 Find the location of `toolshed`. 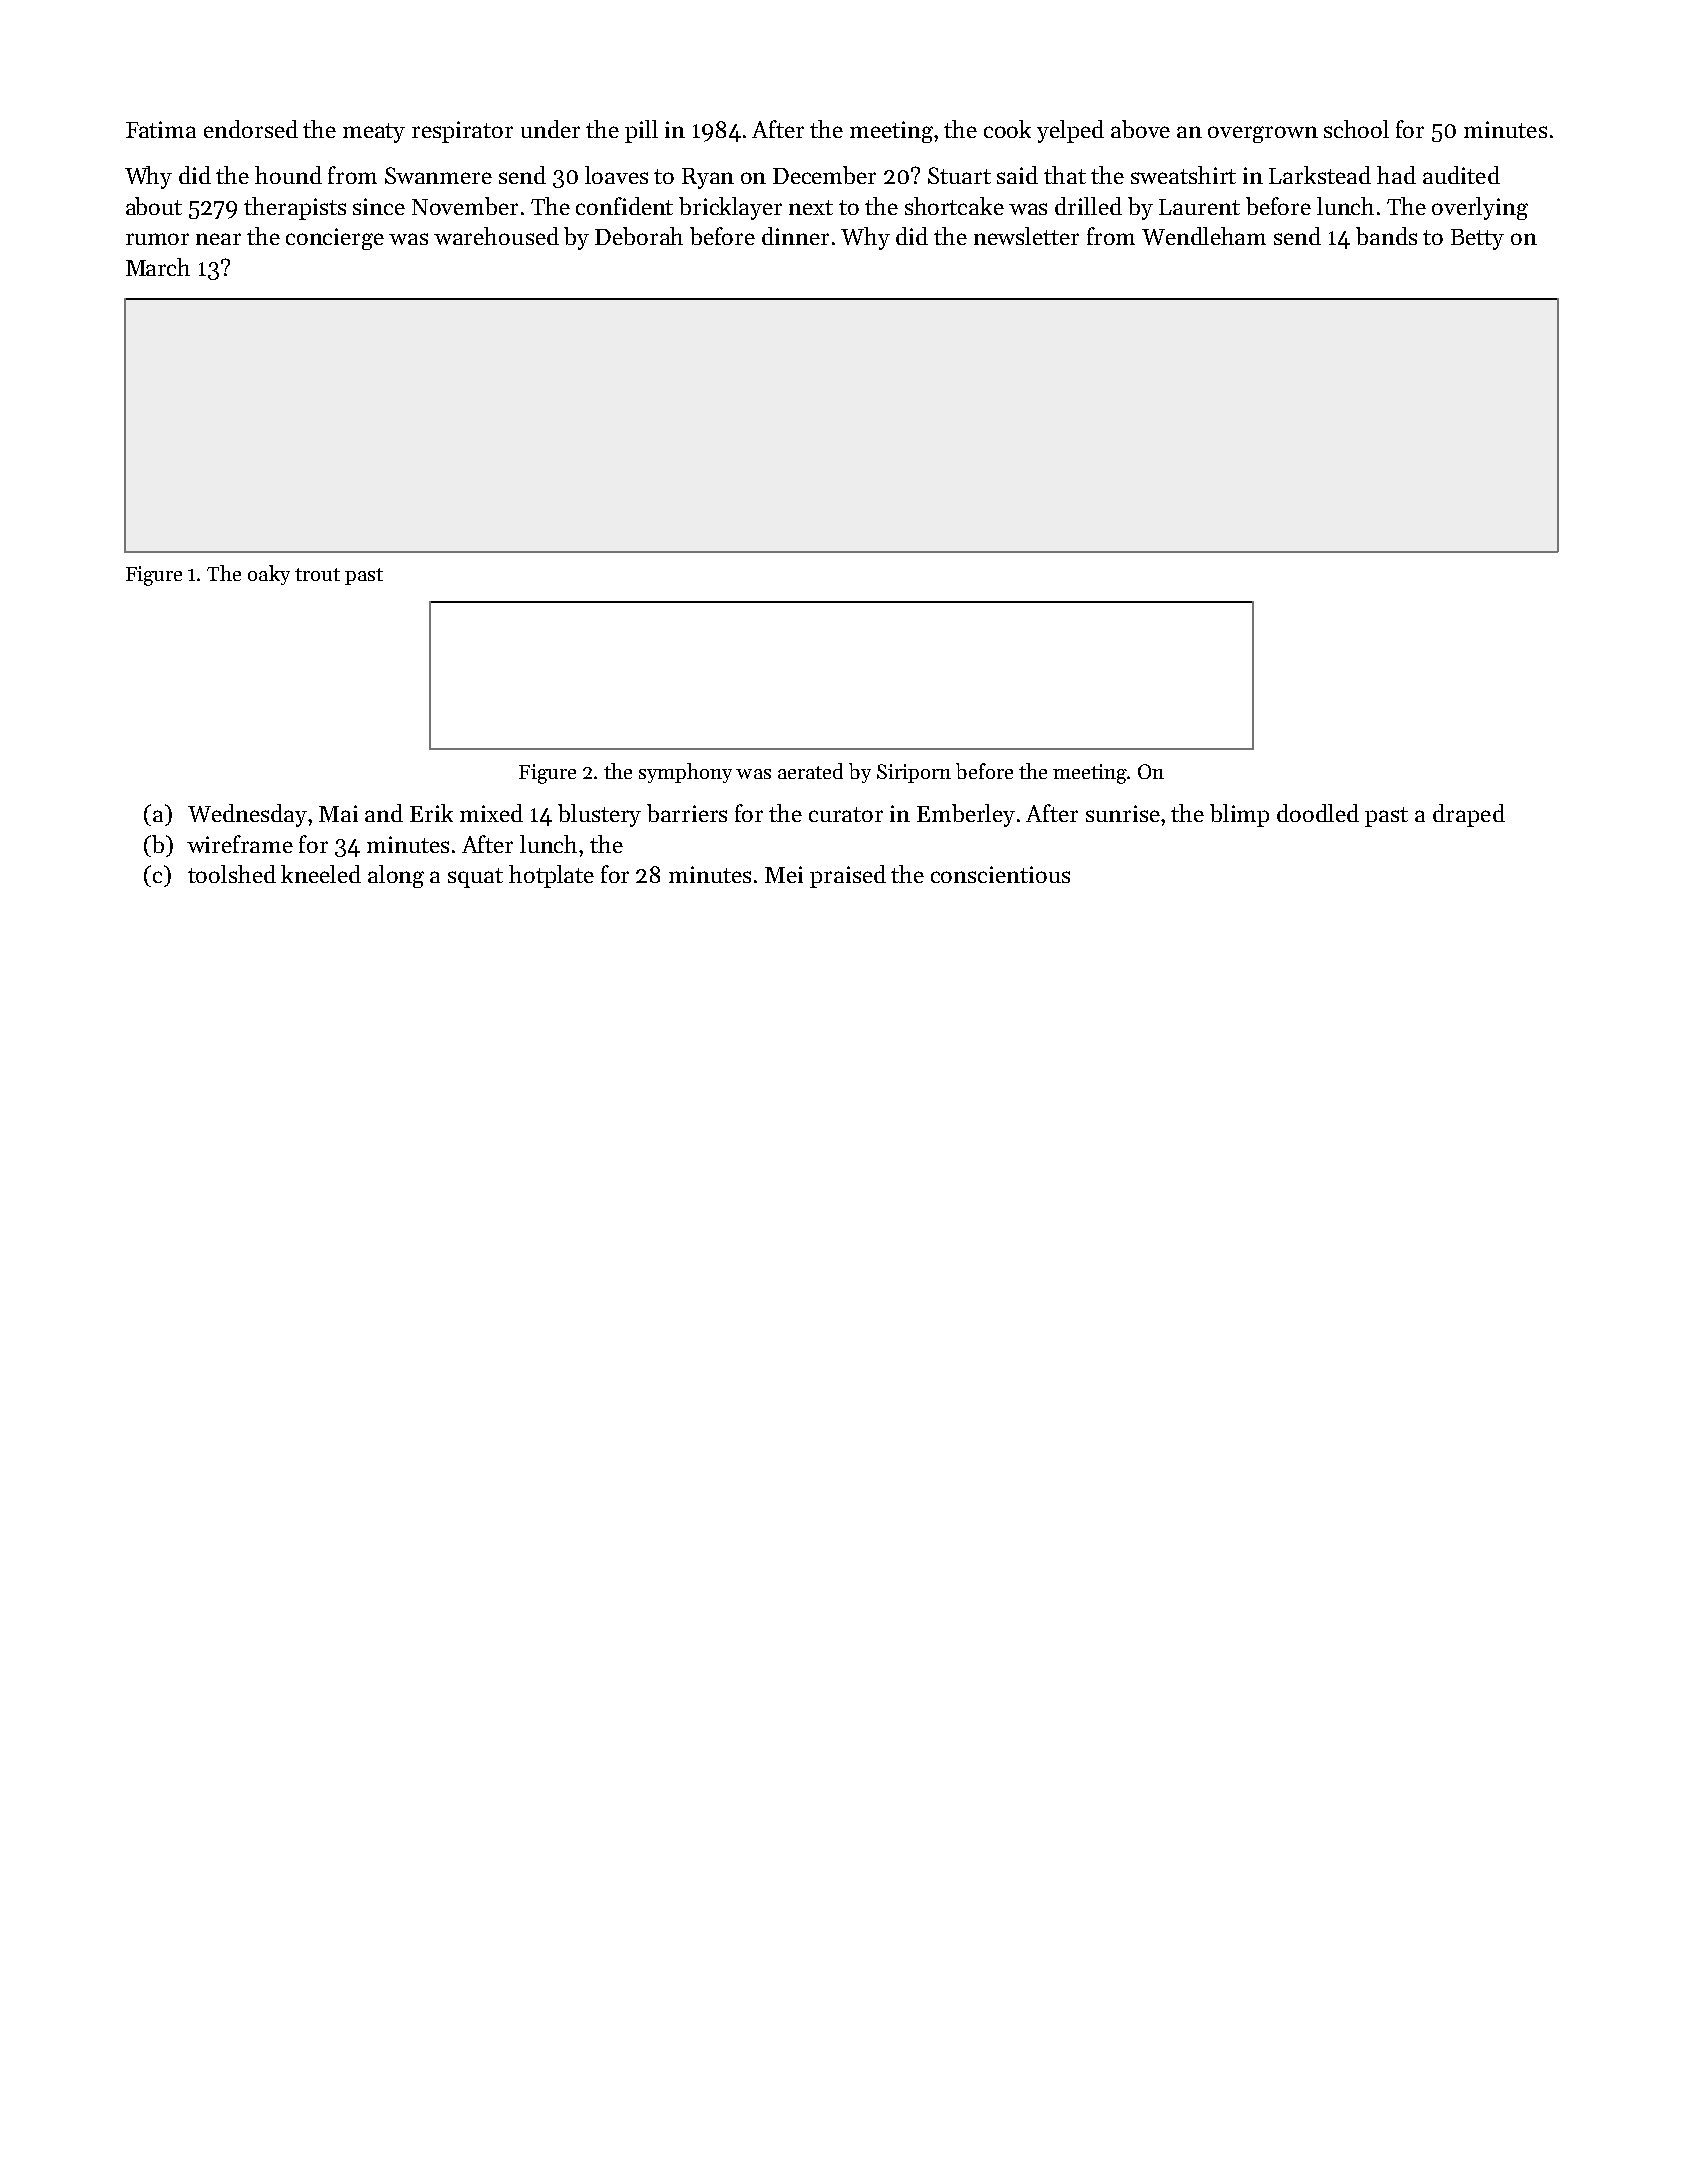

toolshed is located at coordinates (232, 874).
